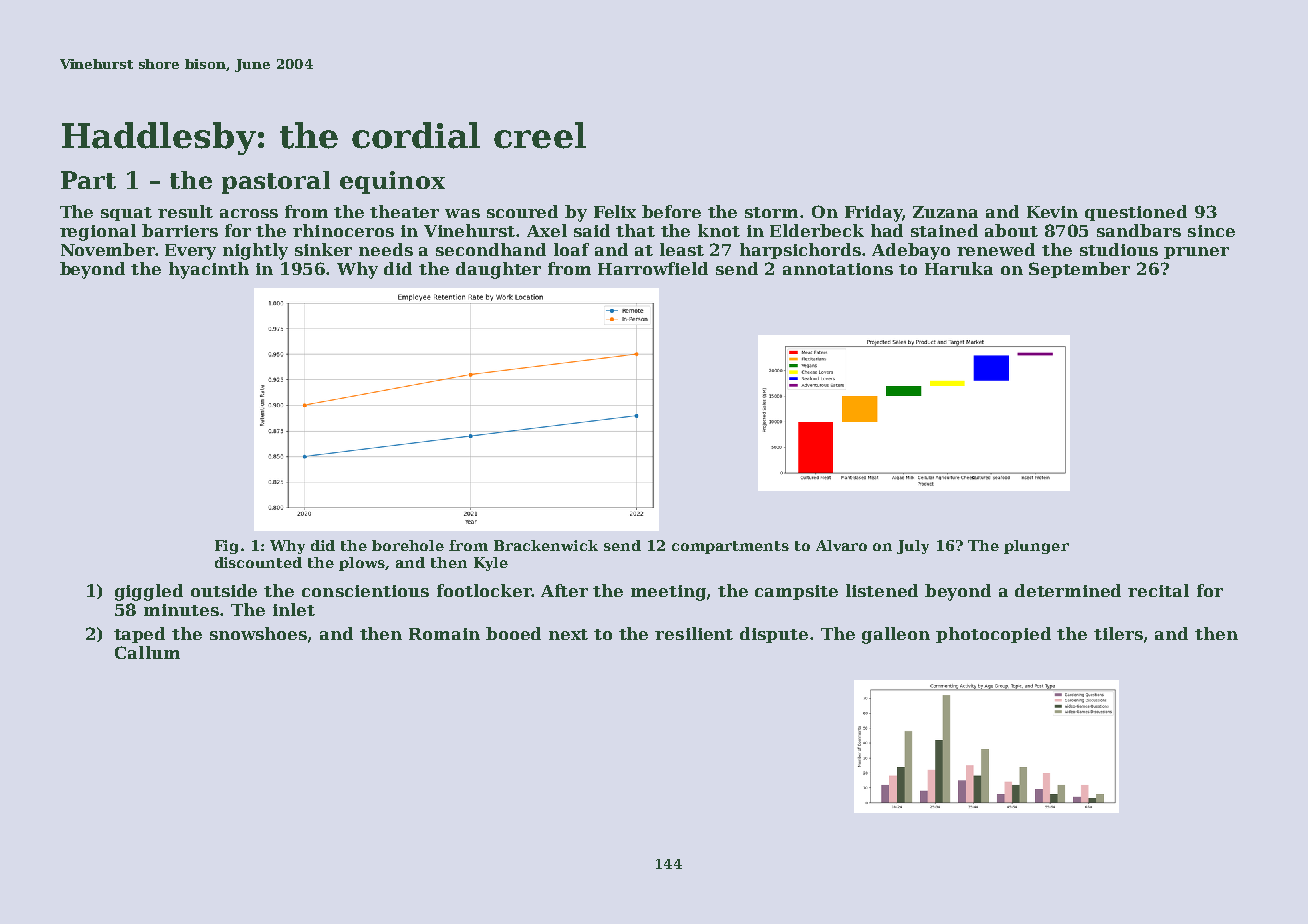 The width and height of the image is (1308, 924). I want to click on plunger, so click(1036, 547).
